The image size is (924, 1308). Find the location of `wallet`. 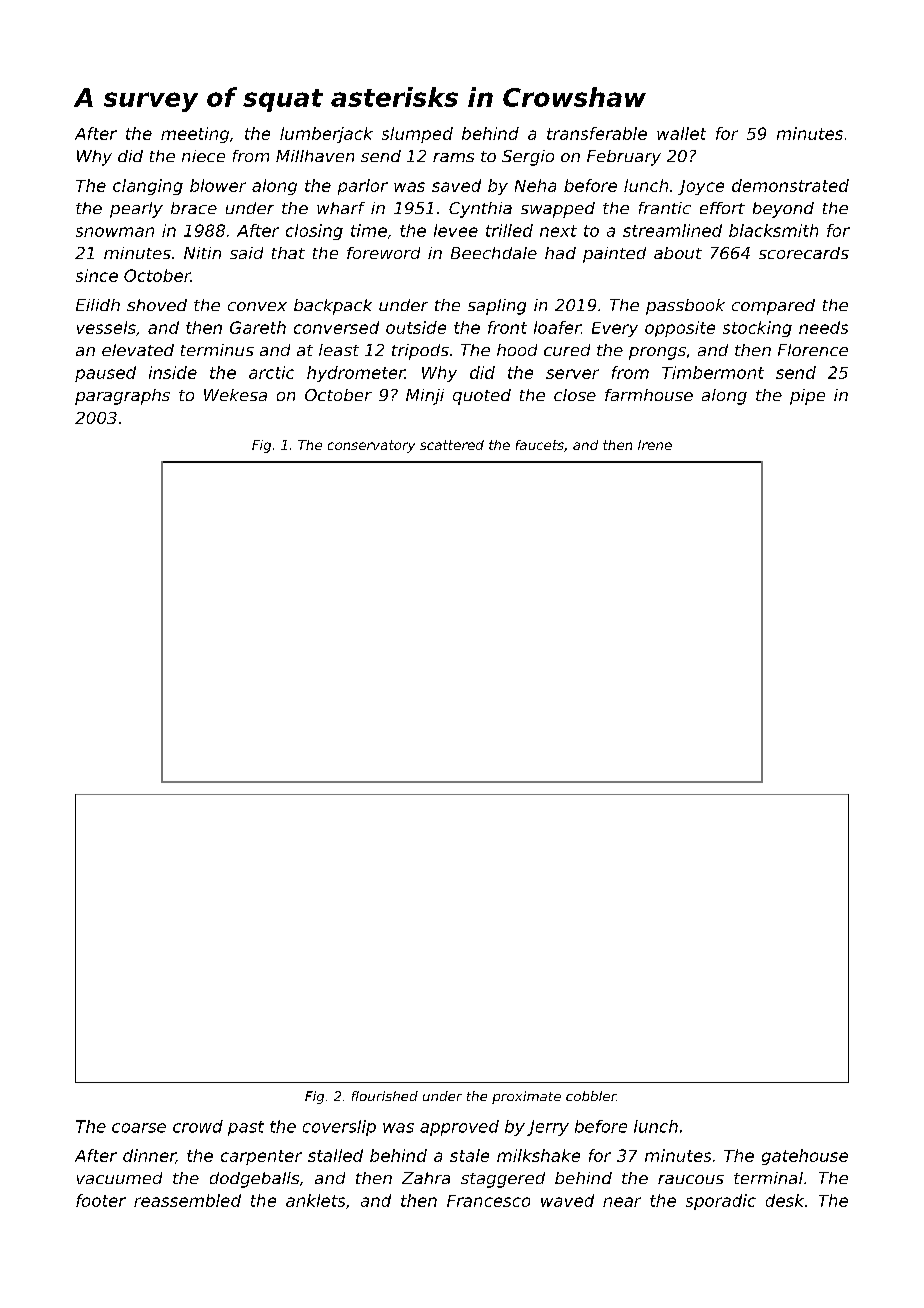

wallet is located at coordinates (681, 133).
